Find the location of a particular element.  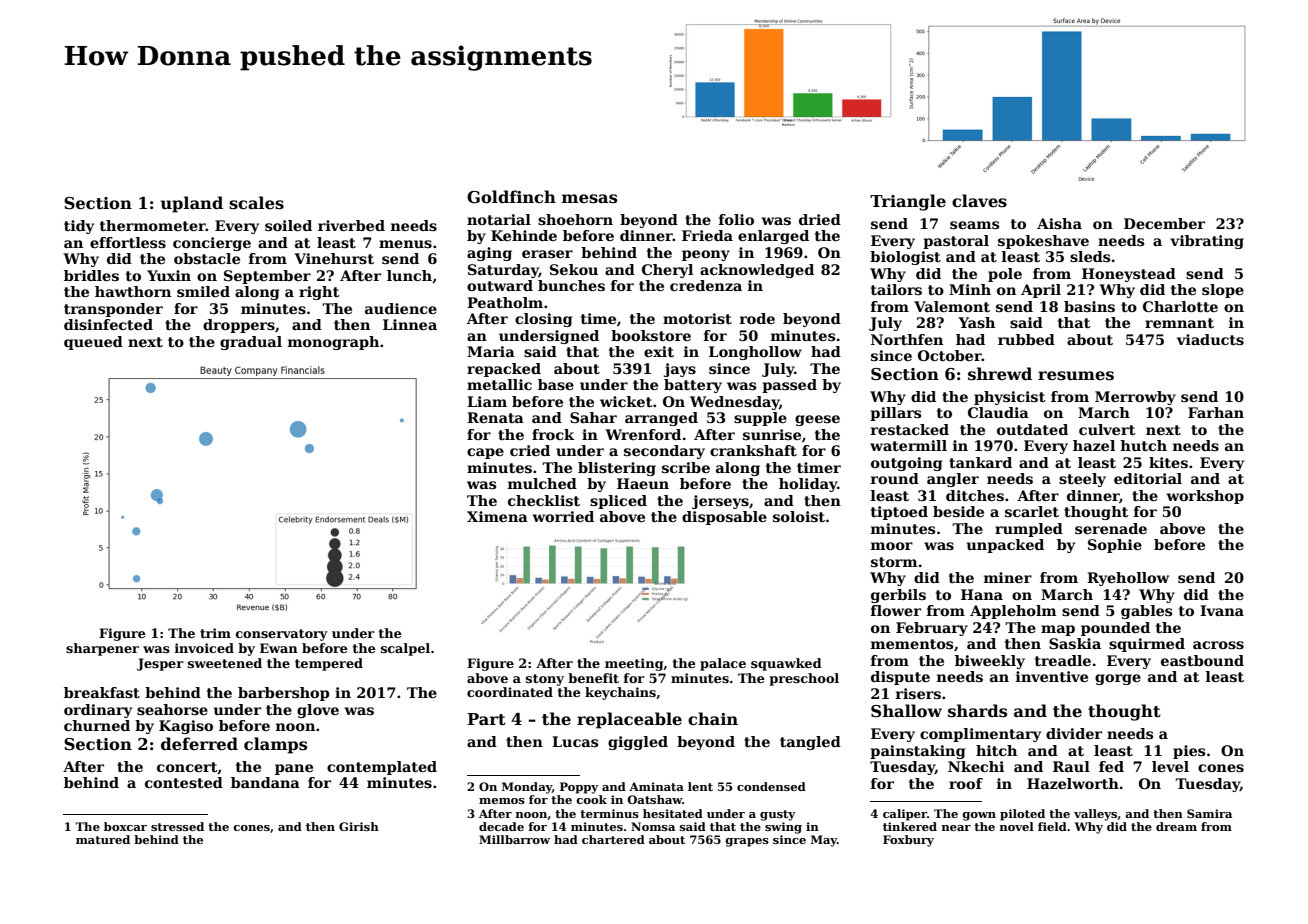

Ximena is located at coordinates (497, 516).
